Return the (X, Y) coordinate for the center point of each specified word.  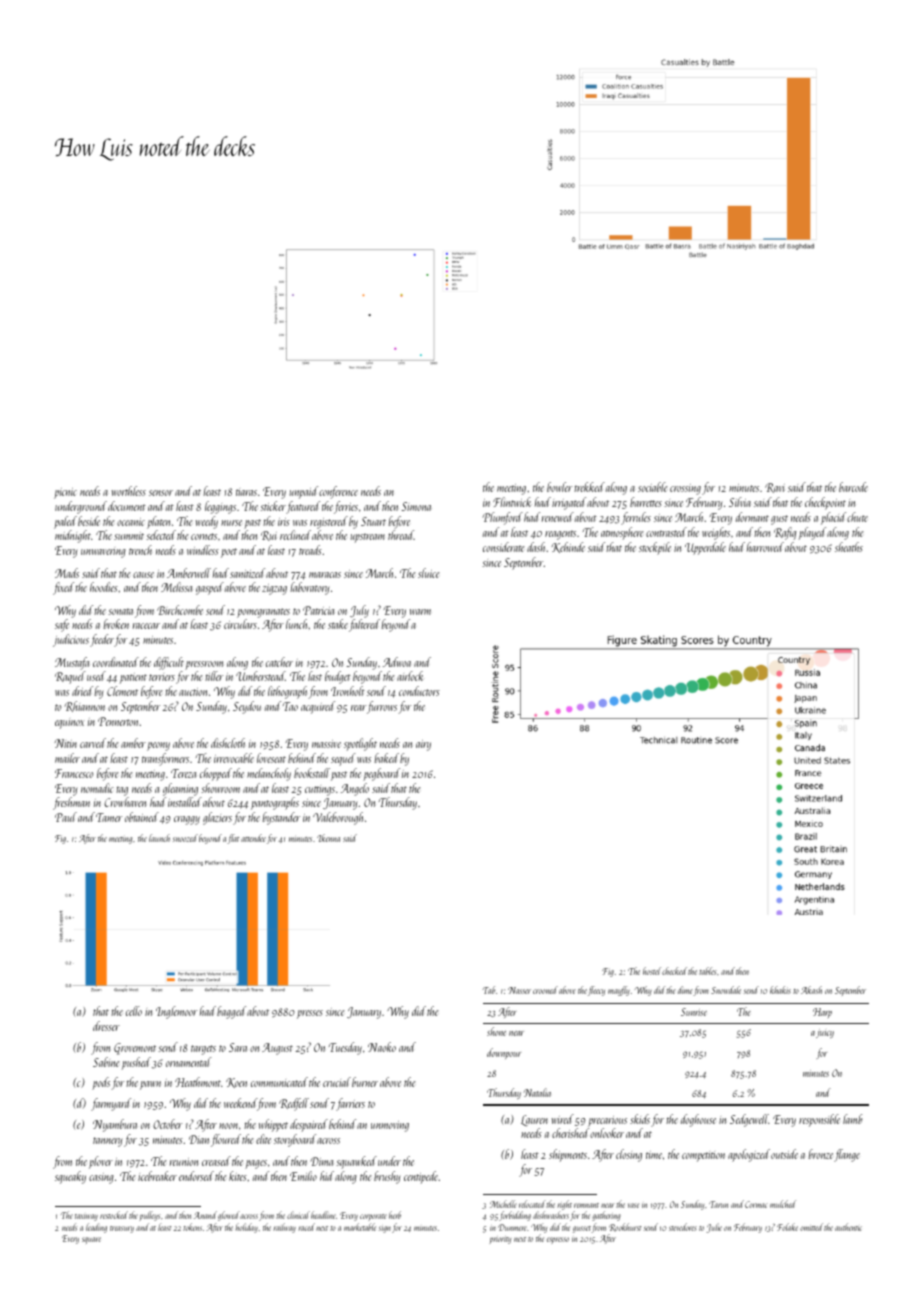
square (91, 1240)
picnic (65, 493)
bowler (559, 487)
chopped (216, 774)
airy (423, 745)
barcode (853, 487)
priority (500, 1240)
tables (708, 971)
